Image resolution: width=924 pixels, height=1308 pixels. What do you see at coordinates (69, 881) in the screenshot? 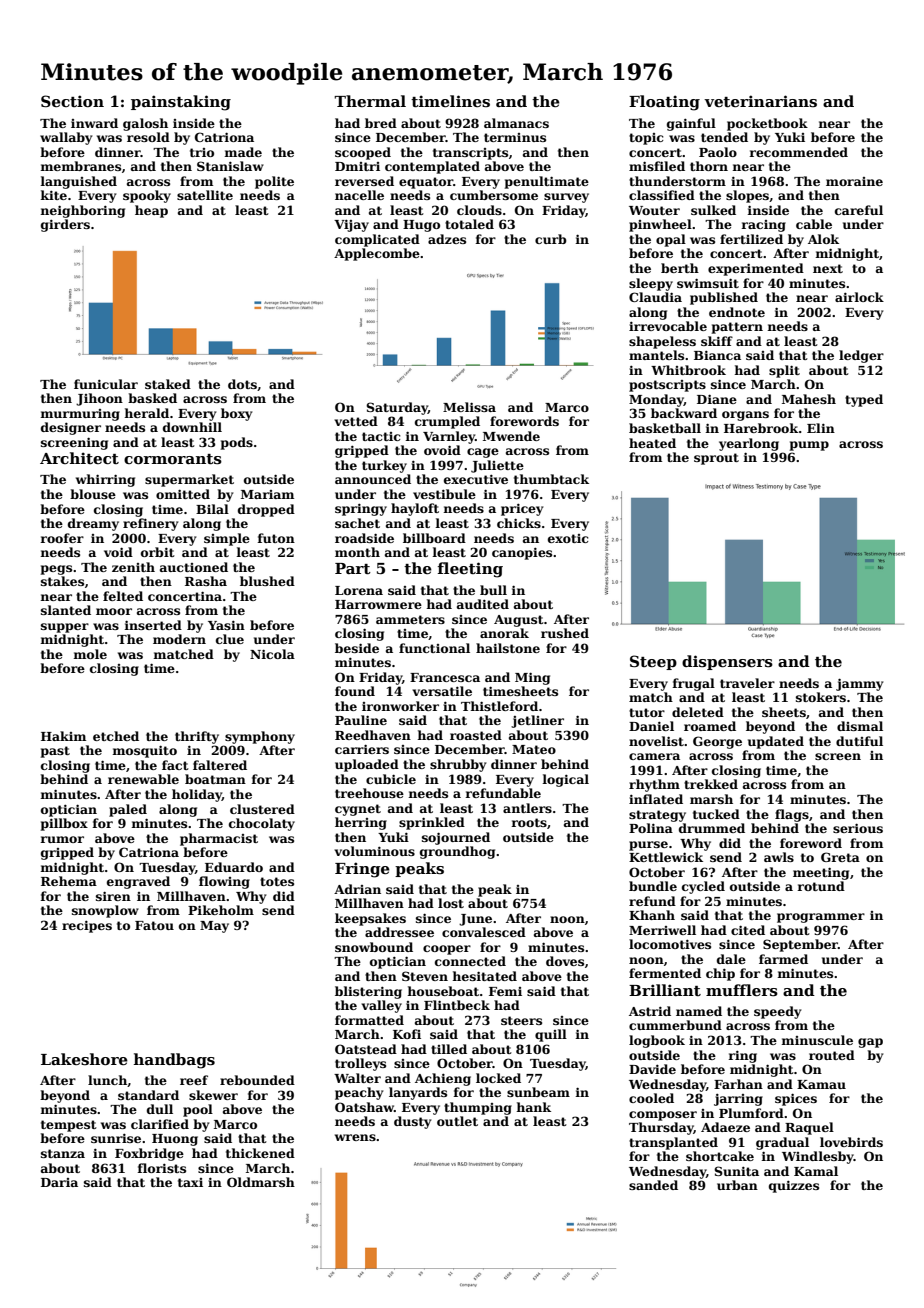
I see `Rehema` at bounding box center [69, 881].
